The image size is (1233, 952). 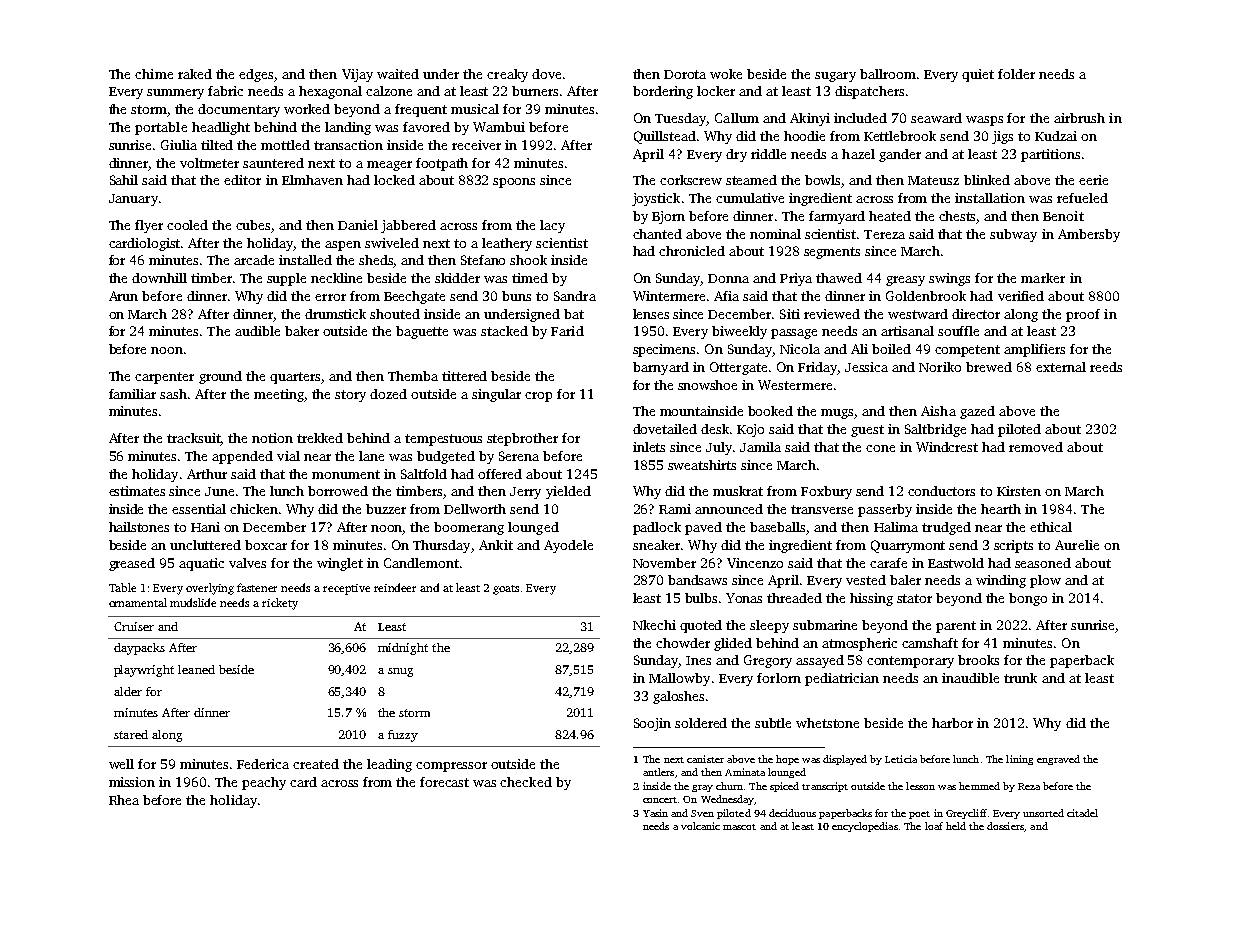 What do you see at coordinates (1045, 581) in the screenshot?
I see `plow` at bounding box center [1045, 581].
